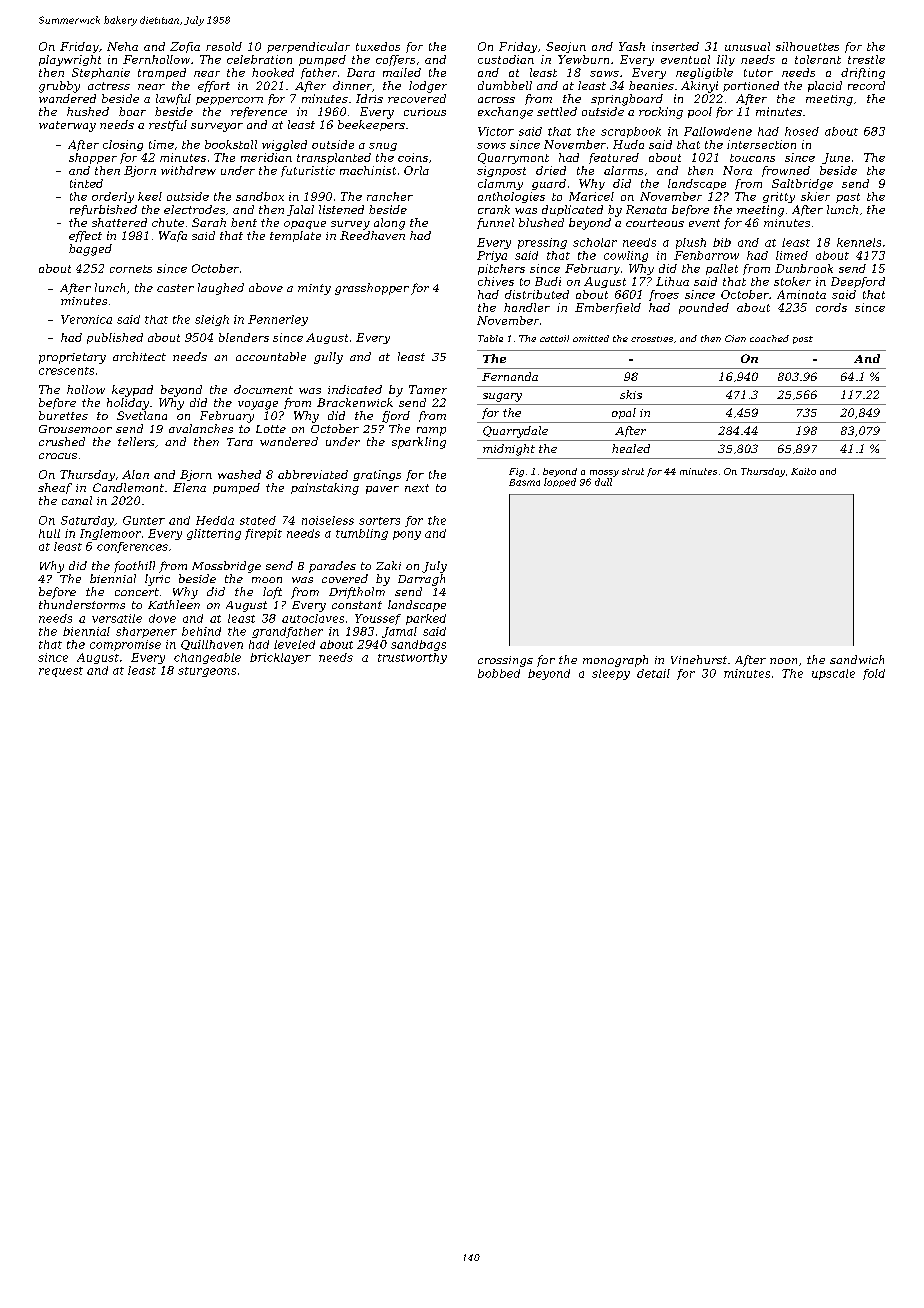 The width and height of the document is (924, 1308). I want to click on noiseless, so click(328, 520).
